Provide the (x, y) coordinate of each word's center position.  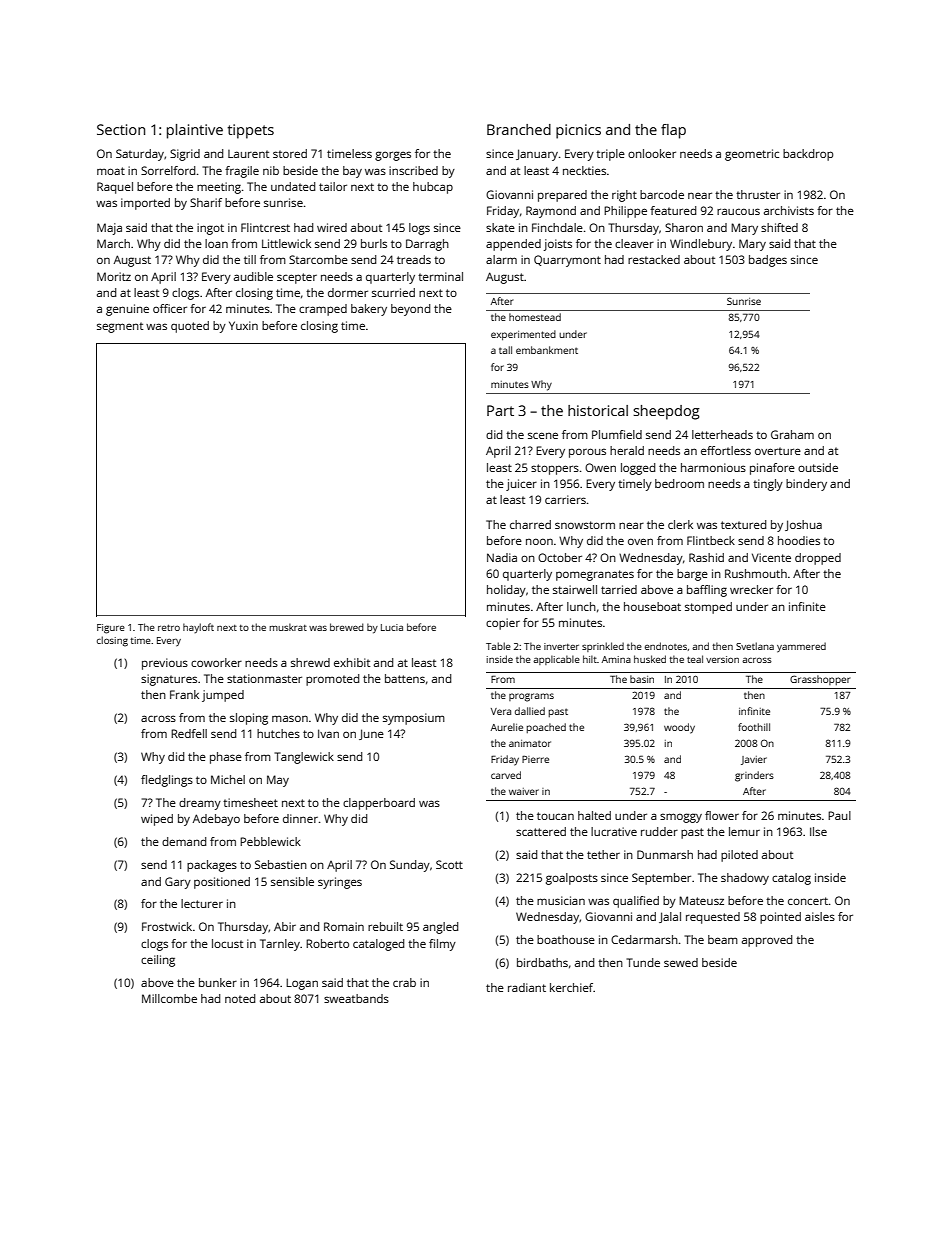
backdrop (808, 155)
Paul (839, 815)
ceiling (158, 961)
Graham (792, 434)
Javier (754, 760)
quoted (190, 327)
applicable (556, 660)
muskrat (288, 627)
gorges (393, 156)
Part (500, 410)
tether (603, 854)
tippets (250, 131)
